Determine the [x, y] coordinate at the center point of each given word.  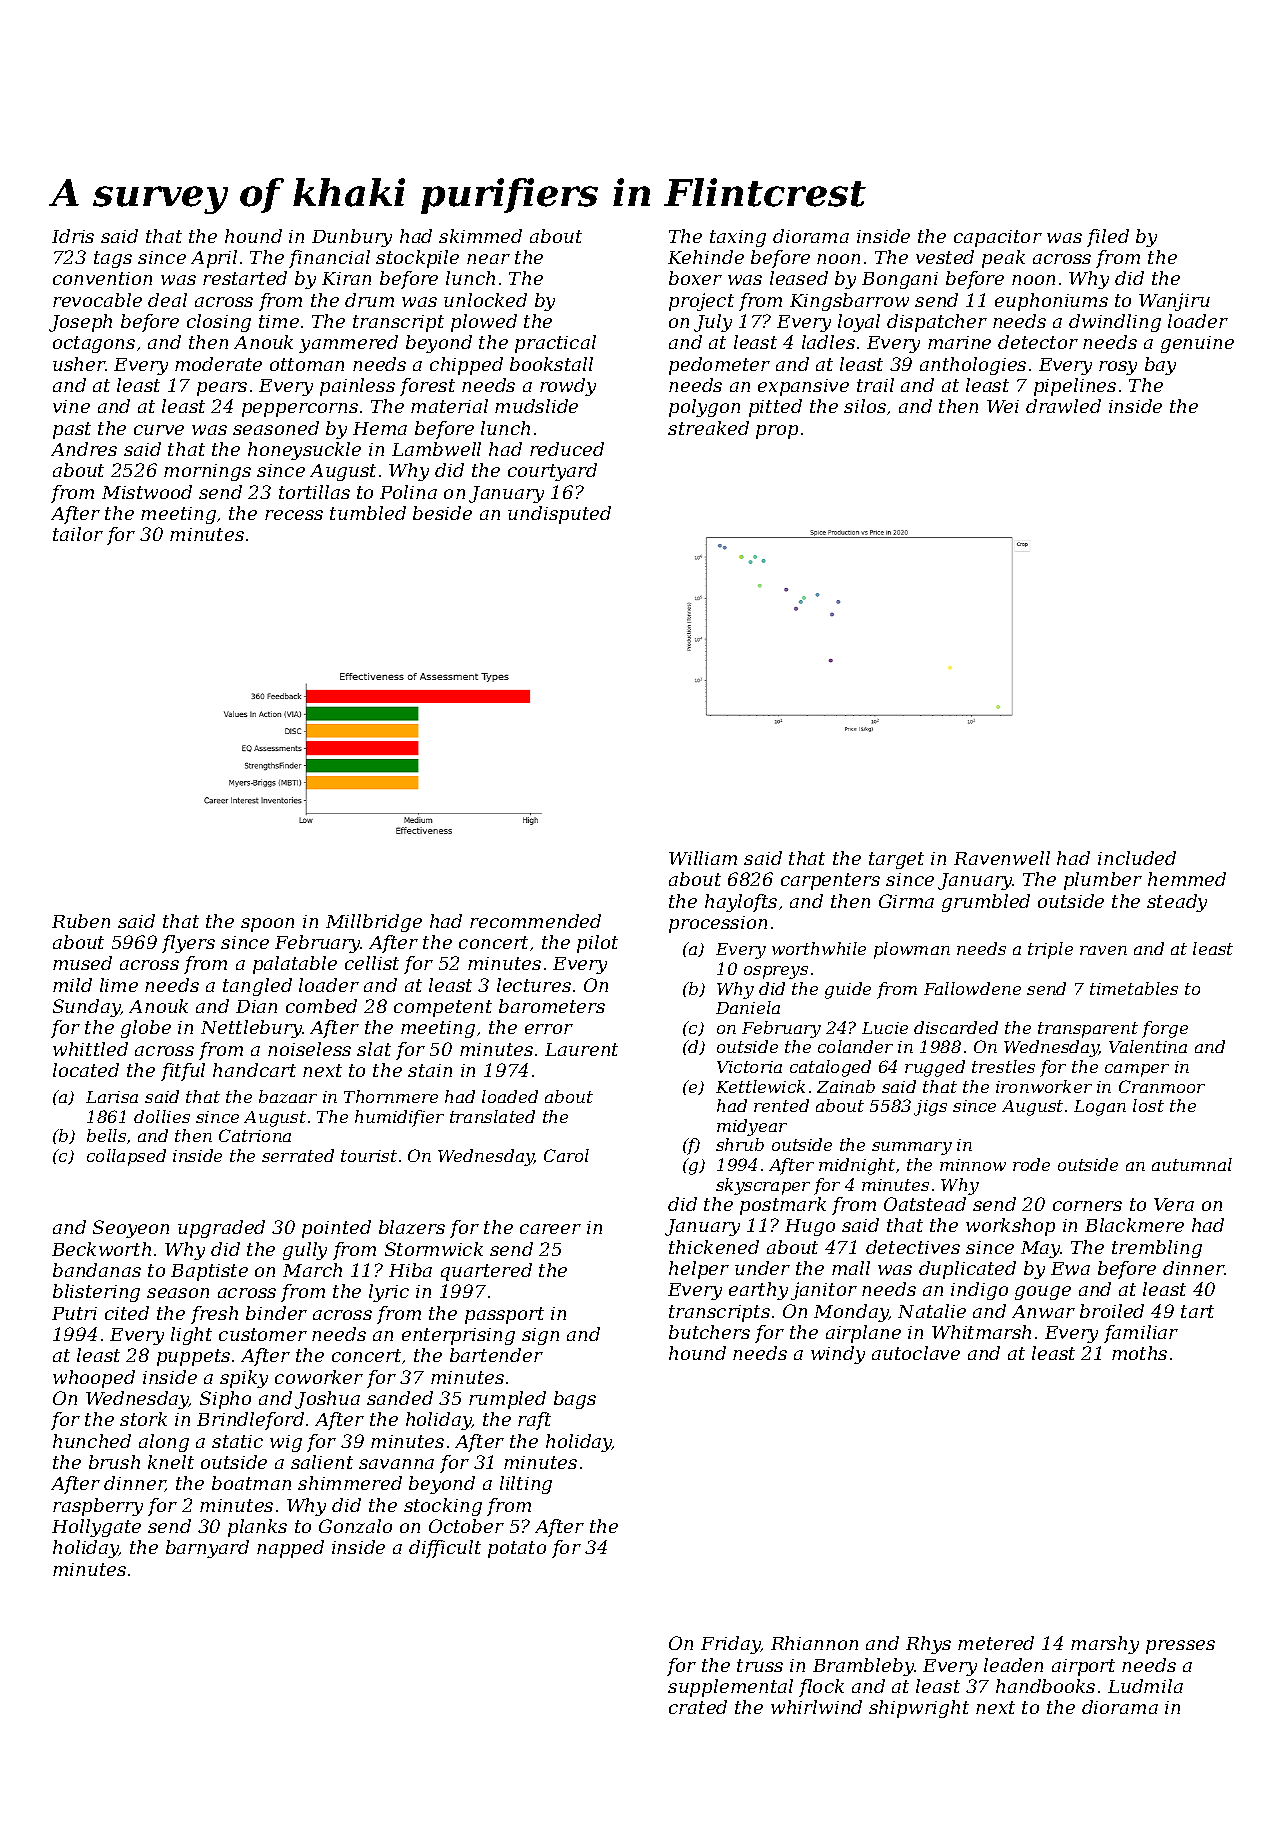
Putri [74, 1313]
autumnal [1192, 1164]
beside [442, 513]
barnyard [207, 1549]
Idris [73, 236]
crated [698, 1707]
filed [1108, 238]
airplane [863, 1334]
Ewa [1070, 1268]
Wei [1003, 406]
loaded [510, 1096]
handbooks [1045, 1686]
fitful [183, 1072]
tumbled [368, 513]
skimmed [480, 236]
